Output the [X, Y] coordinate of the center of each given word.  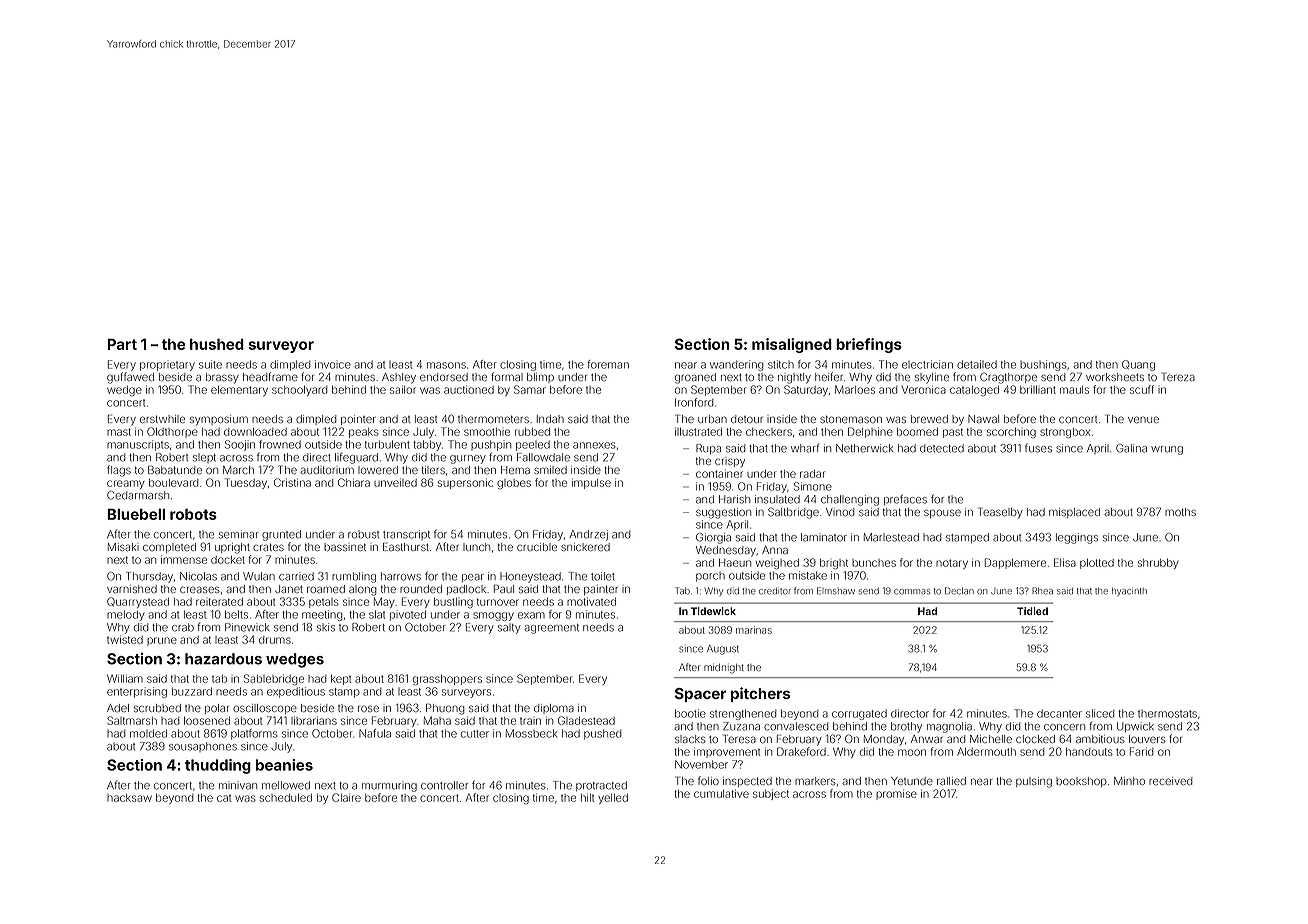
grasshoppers [447, 680]
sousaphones [203, 747]
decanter [1059, 713]
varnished [132, 589]
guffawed [130, 378]
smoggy [493, 616]
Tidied [1032, 611]
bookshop [1081, 782]
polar [217, 709]
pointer [358, 420]
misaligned [792, 345]
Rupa [708, 449]
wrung [1167, 450]
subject [771, 794]
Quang [1138, 365]
